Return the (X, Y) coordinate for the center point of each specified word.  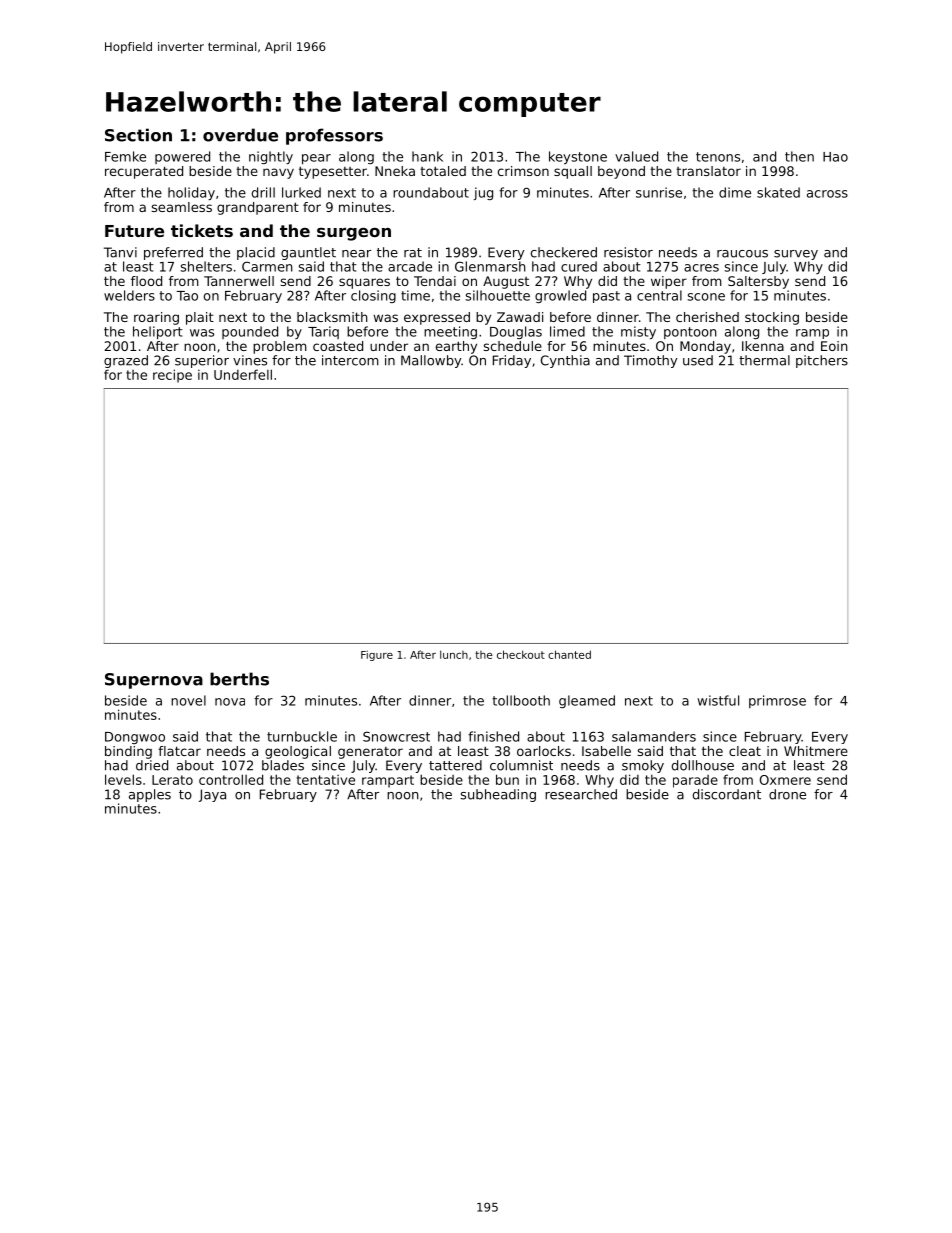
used (698, 360)
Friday (512, 361)
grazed (126, 361)
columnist (521, 765)
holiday (191, 193)
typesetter (333, 172)
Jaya (212, 795)
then (799, 156)
